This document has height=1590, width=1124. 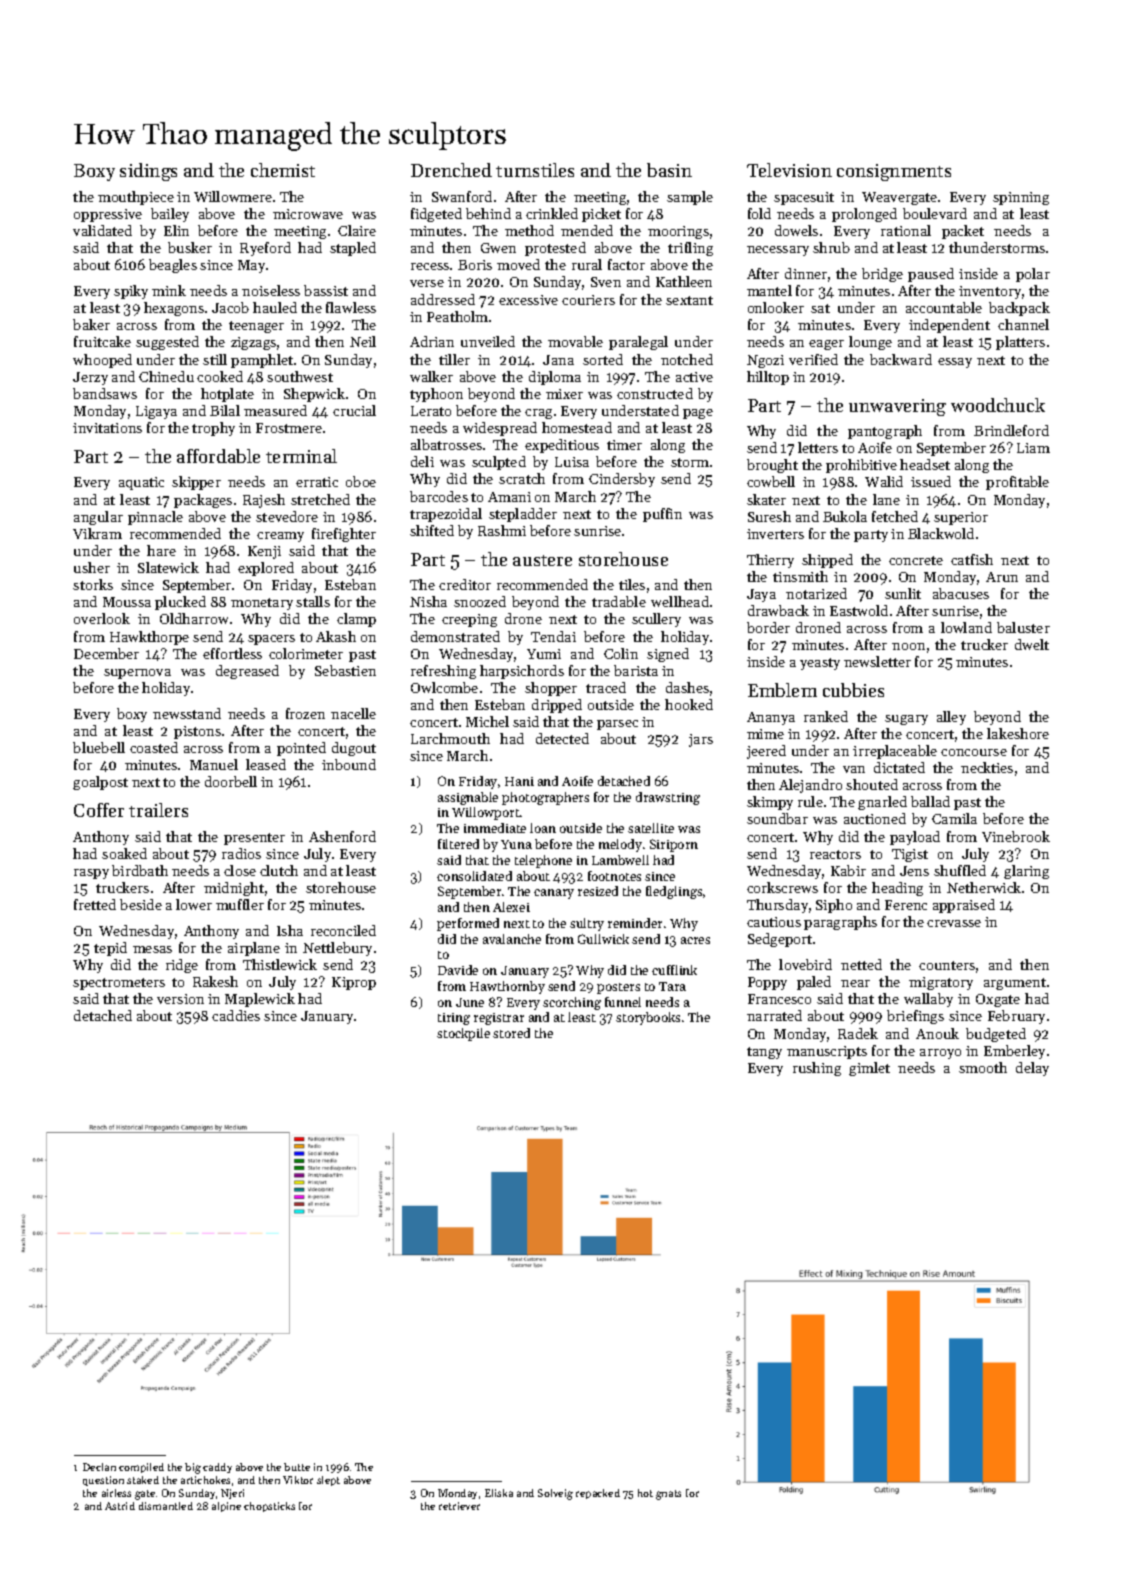 What do you see at coordinates (648, 1018) in the document?
I see `storybooks` at bounding box center [648, 1018].
